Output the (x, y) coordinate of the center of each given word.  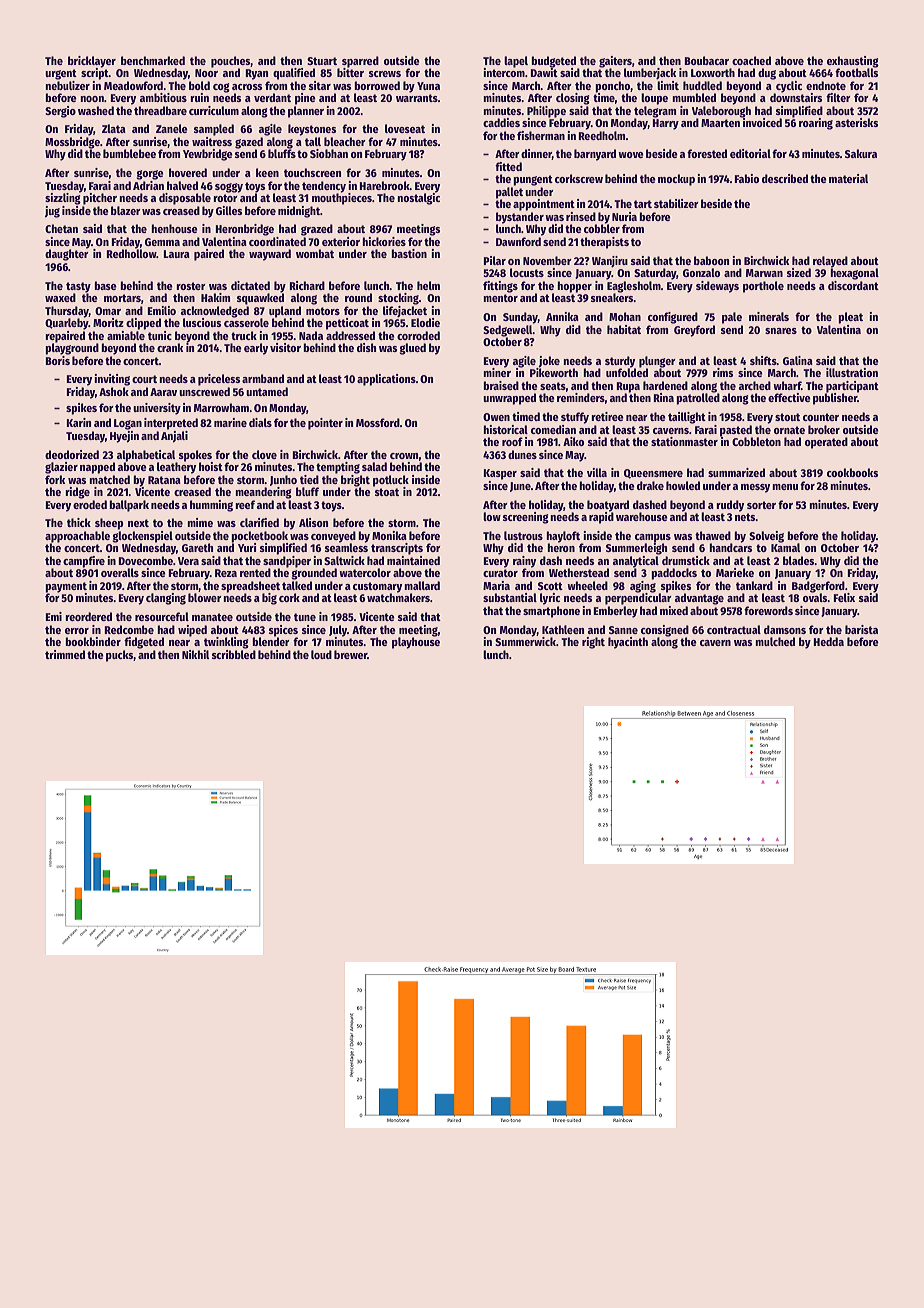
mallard (422, 585)
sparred (360, 62)
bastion (409, 253)
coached (751, 60)
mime (200, 522)
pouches (231, 62)
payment (66, 587)
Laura (176, 254)
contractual (734, 629)
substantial (510, 597)
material (848, 178)
